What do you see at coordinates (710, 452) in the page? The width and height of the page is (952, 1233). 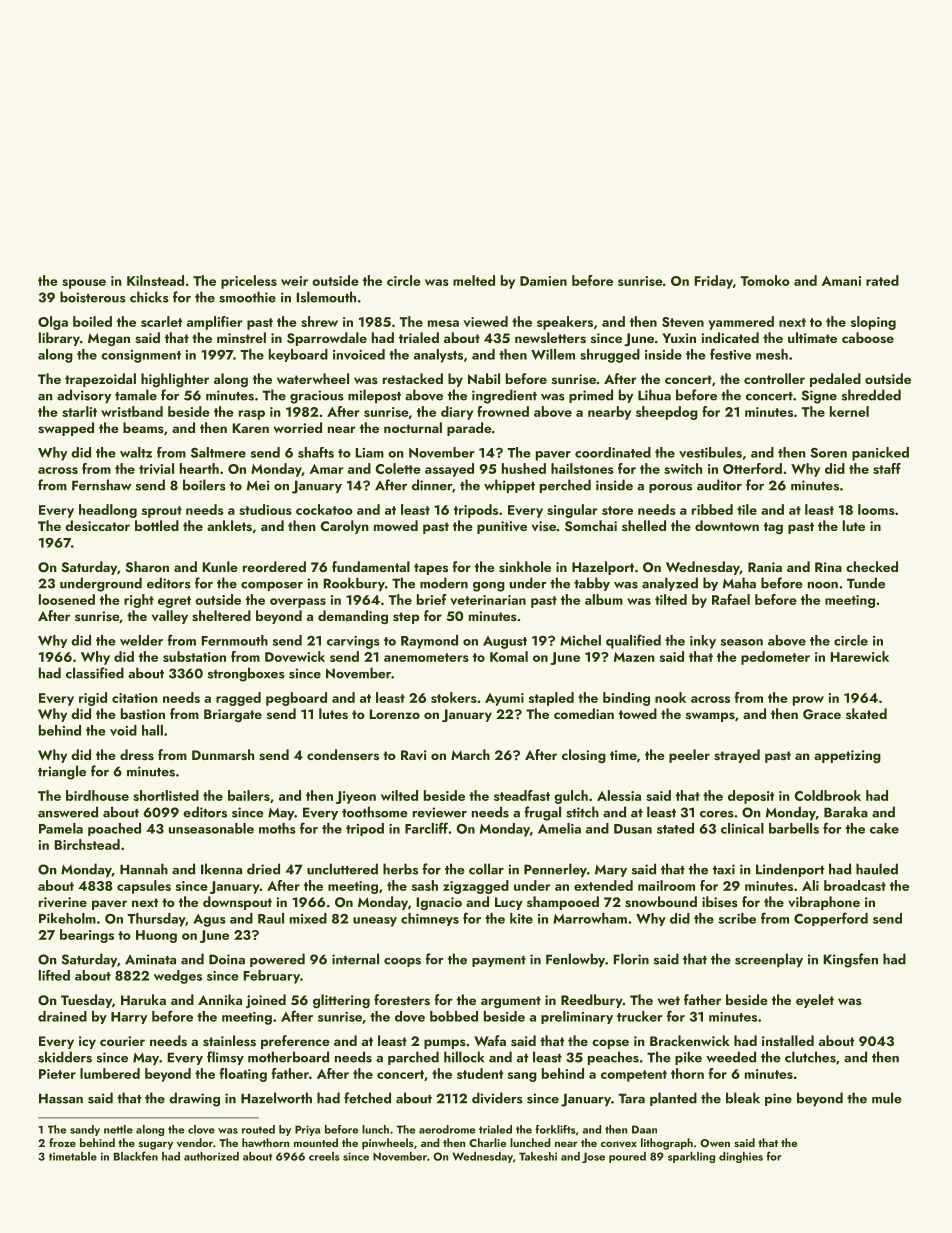 I see `vestibules` at bounding box center [710, 452].
